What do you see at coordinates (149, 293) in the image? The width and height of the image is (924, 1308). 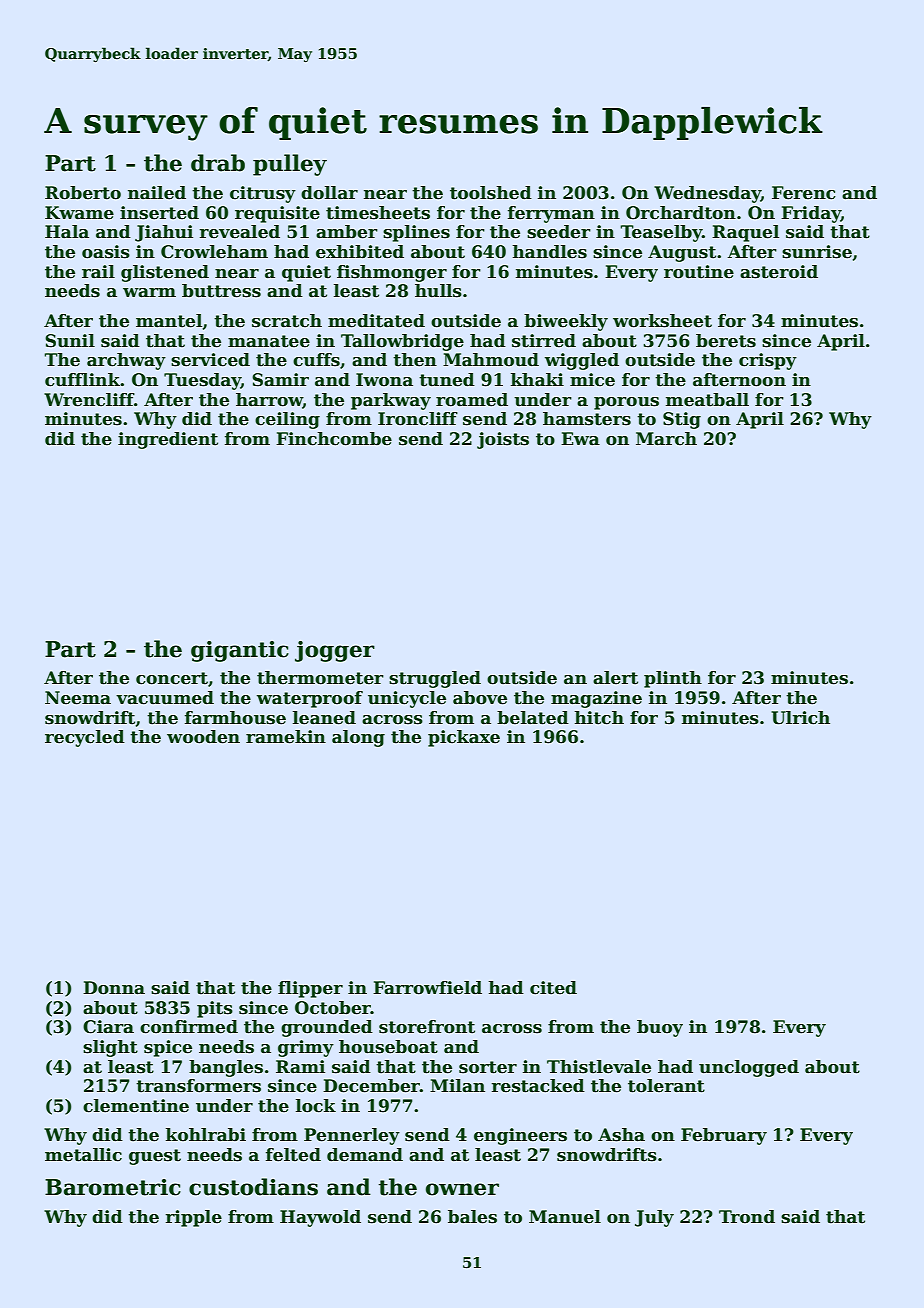 I see `warm` at bounding box center [149, 293].
